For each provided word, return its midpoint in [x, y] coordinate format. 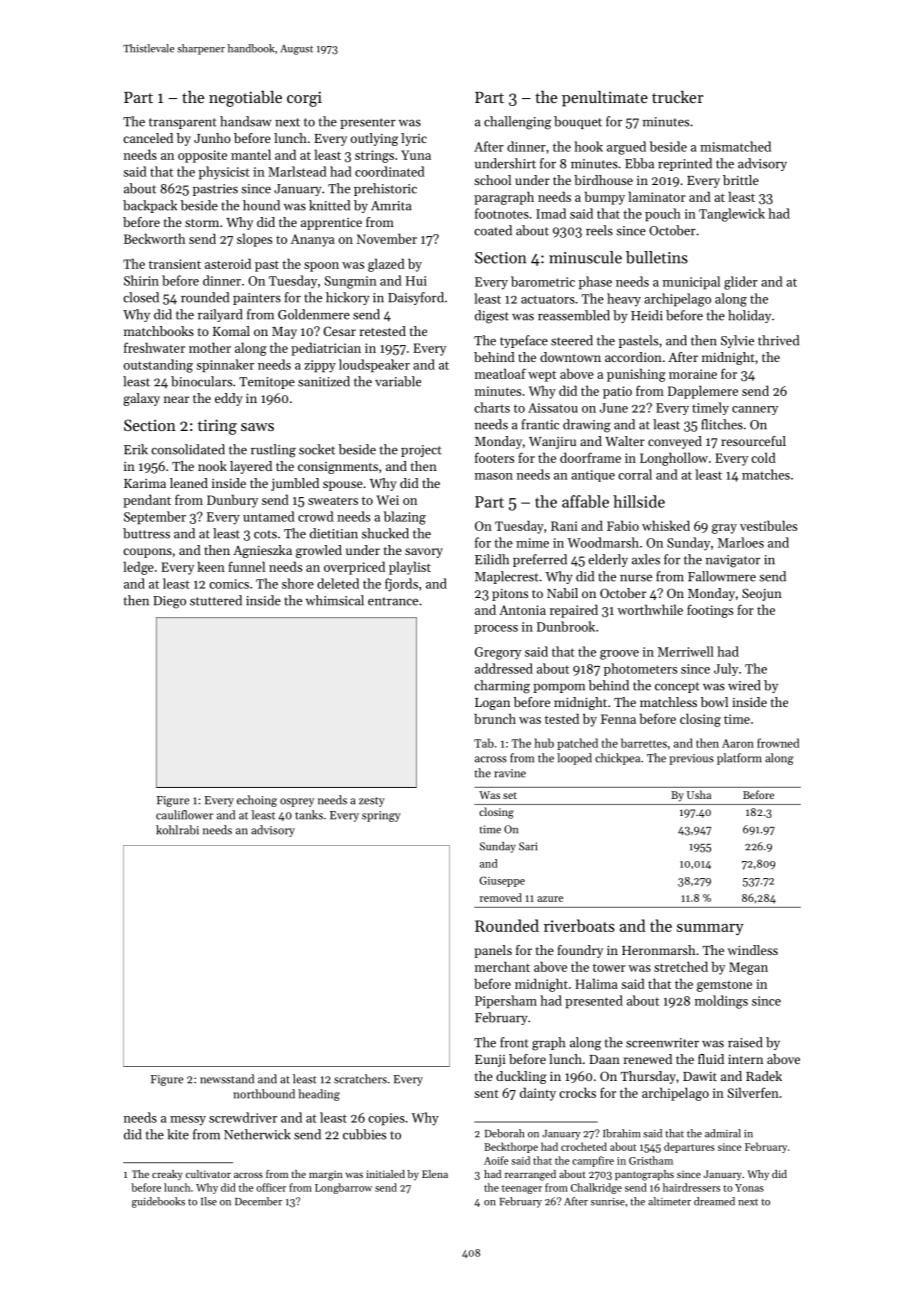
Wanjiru [552, 443]
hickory [348, 298]
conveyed [675, 442]
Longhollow [674, 459]
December [258, 1201]
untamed [269, 516]
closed [141, 297]
